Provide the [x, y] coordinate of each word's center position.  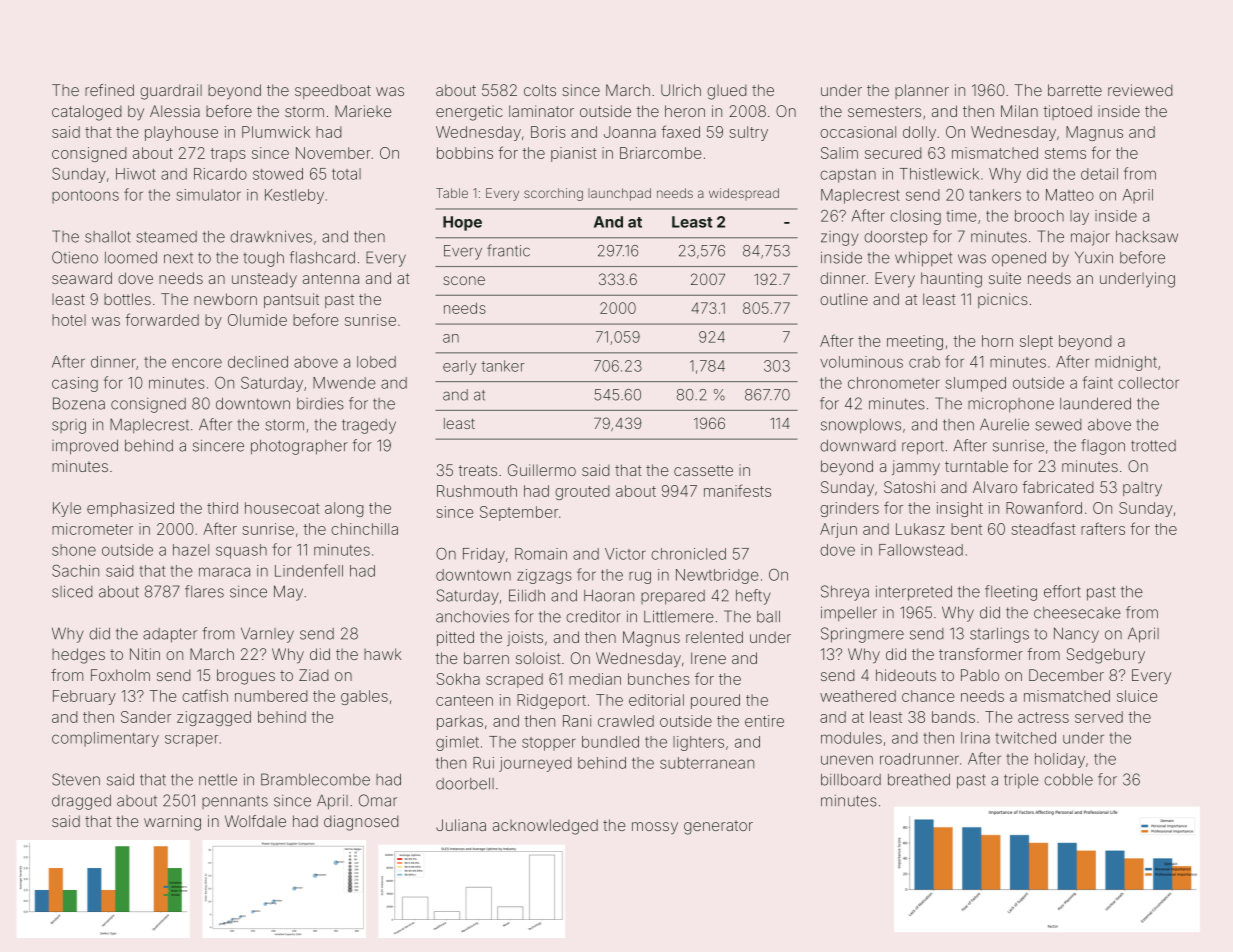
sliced [72, 591]
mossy [655, 828]
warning [172, 823]
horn [997, 341]
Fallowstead [921, 550]
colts [540, 90]
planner [922, 91]
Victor [625, 554]
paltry [1142, 489]
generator [718, 827]
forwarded [162, 319]
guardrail [171, 92]
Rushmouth [477, 491]
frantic [508, 250]
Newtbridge [717, 576]
